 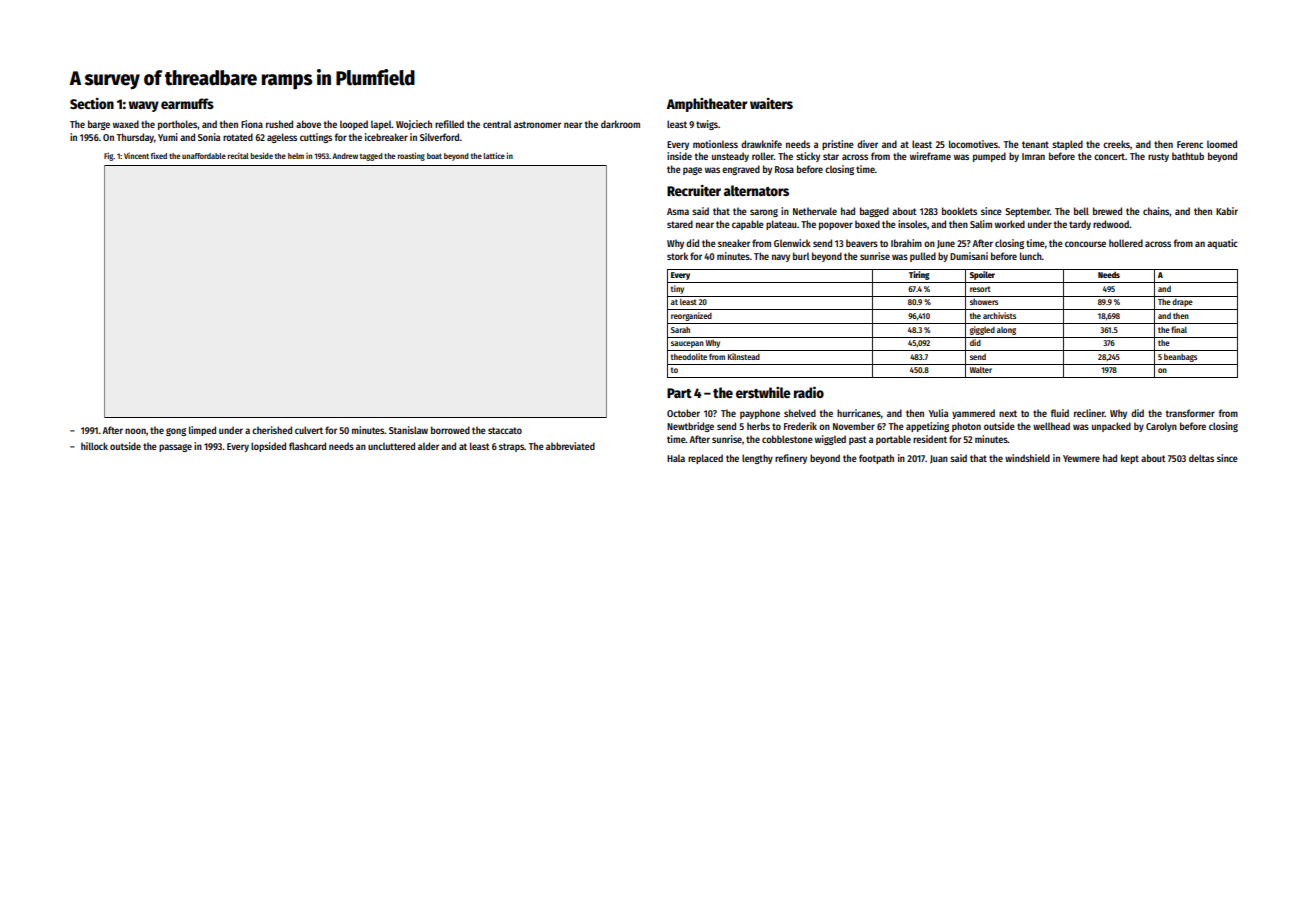 What do you see at coordinates (109, 156) in the screenshot?
I see `Fig` at bounding box center [109, 156].
